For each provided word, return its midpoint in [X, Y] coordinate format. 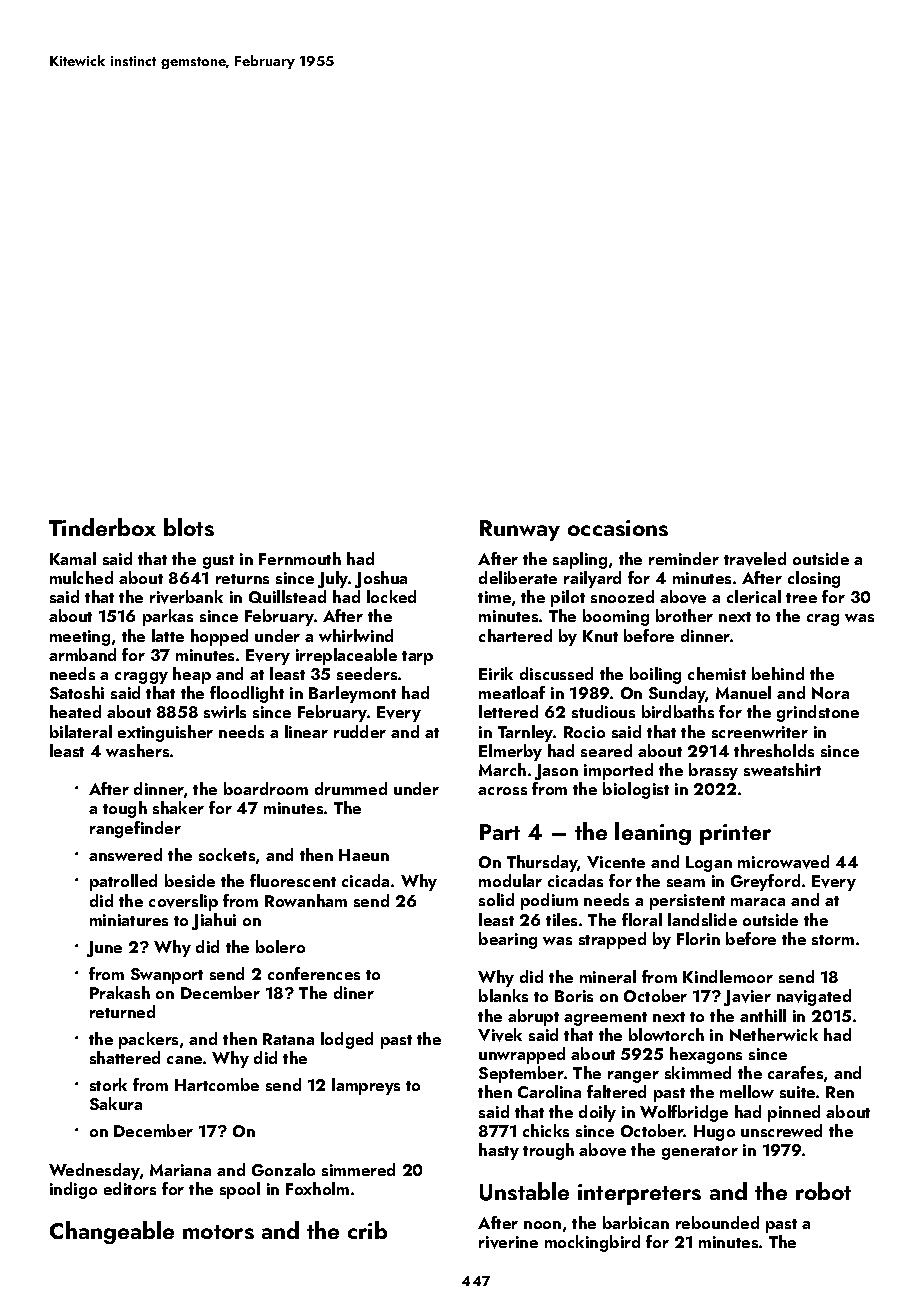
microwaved [783, 862]
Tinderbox [102, 527]
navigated [814, 997]
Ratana [288, 1039]
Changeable [112, 1232]
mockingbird [592, 1243]
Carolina [549, 1091]
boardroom [266, 788]
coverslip [183, 902]
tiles [561, 919]
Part [500, 832]
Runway [520, 530]
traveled [755, 559]
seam [686, 883]
